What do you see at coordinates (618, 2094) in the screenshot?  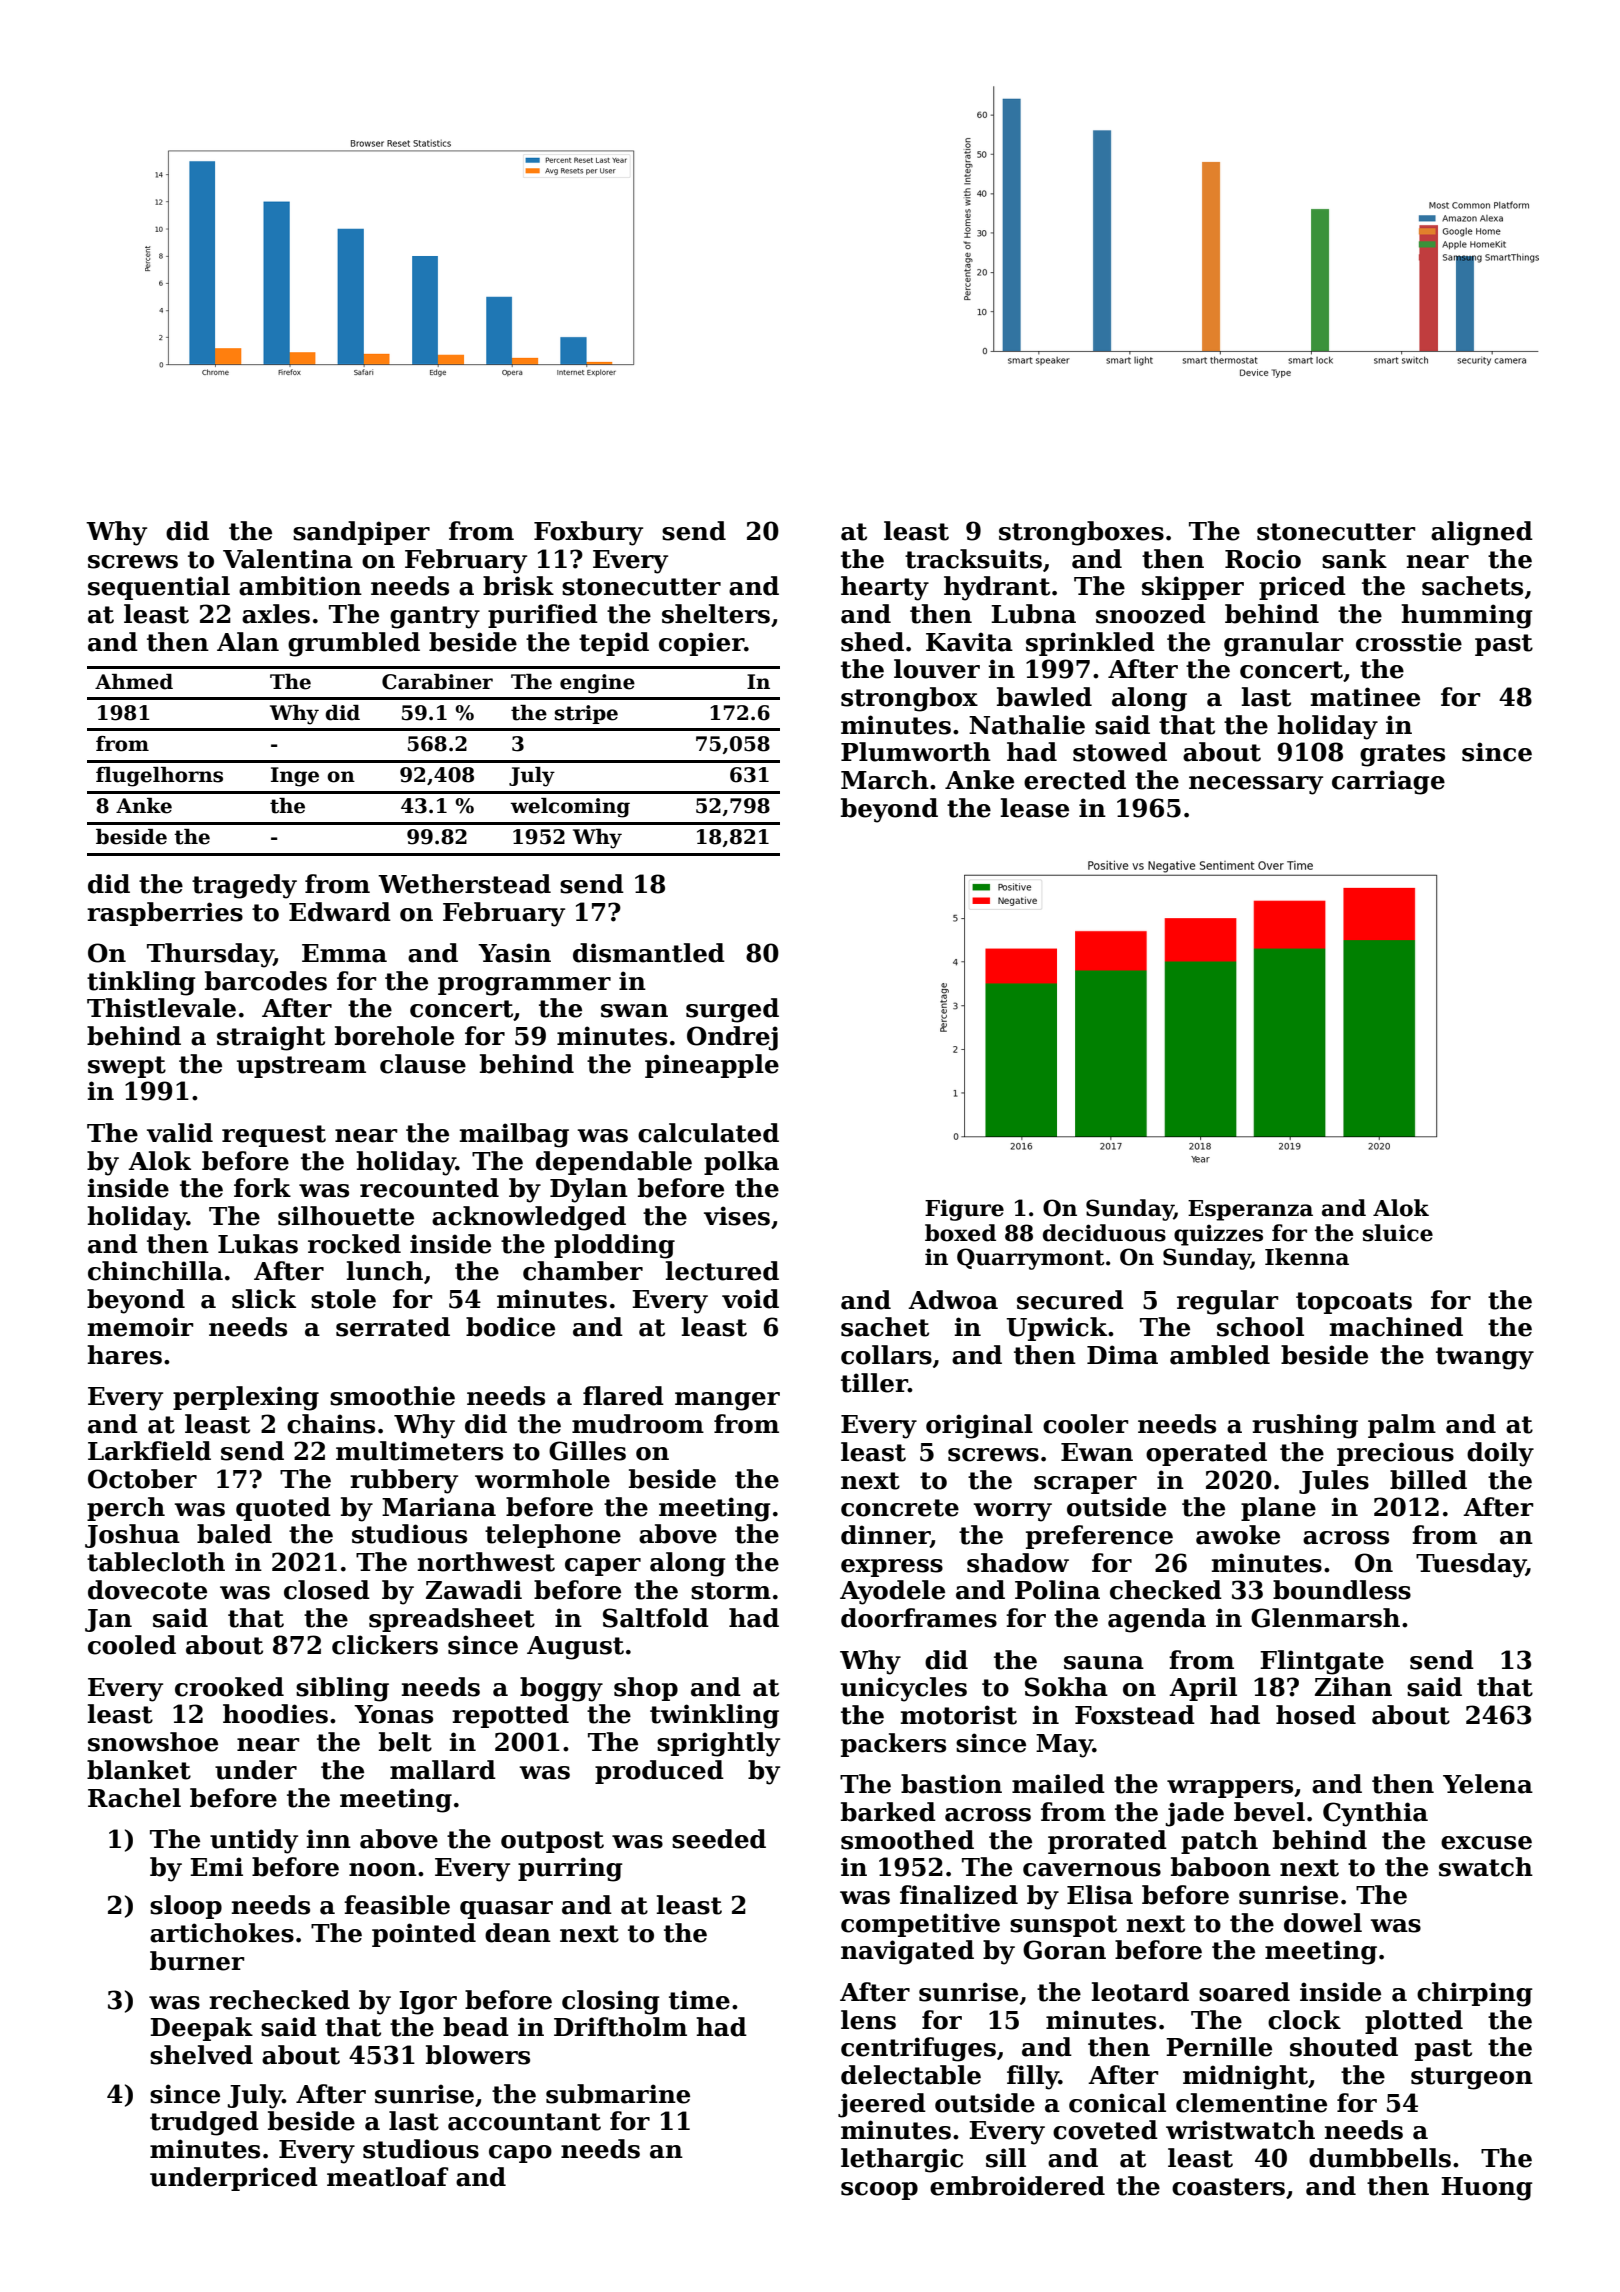 I see `submarine` at bounding box center [618, 2094].
